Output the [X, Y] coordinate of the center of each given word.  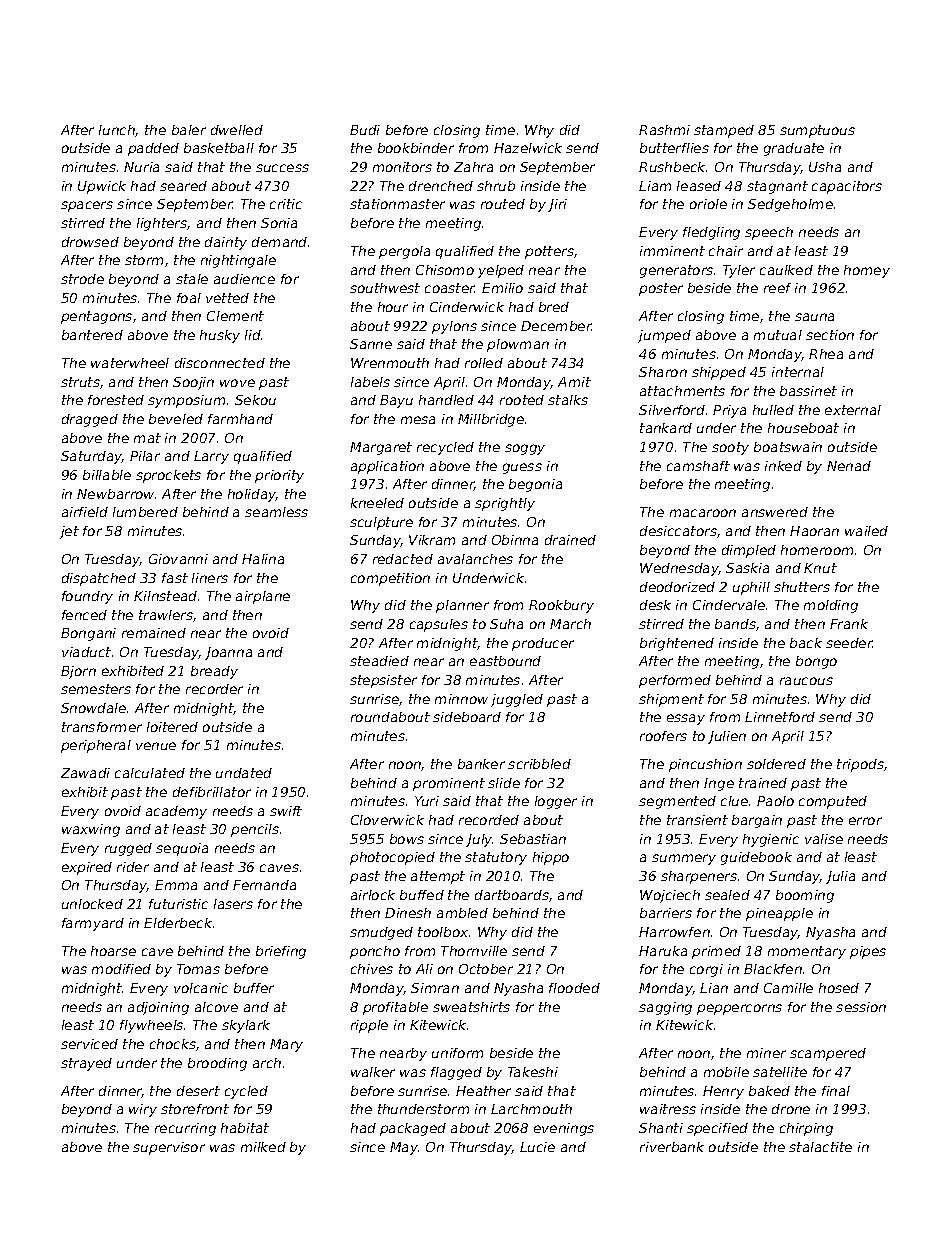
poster [661, 289]
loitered [172, 727]
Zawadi [85, 773]
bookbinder [416, 148]
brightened [677, 644]
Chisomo [445, 270]
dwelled [237, 130]
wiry [143, 1110]
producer [543, 644]
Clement [235, 316]
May [404, 1148]
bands [735, 624]
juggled [517, 700]
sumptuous [817, 131]
